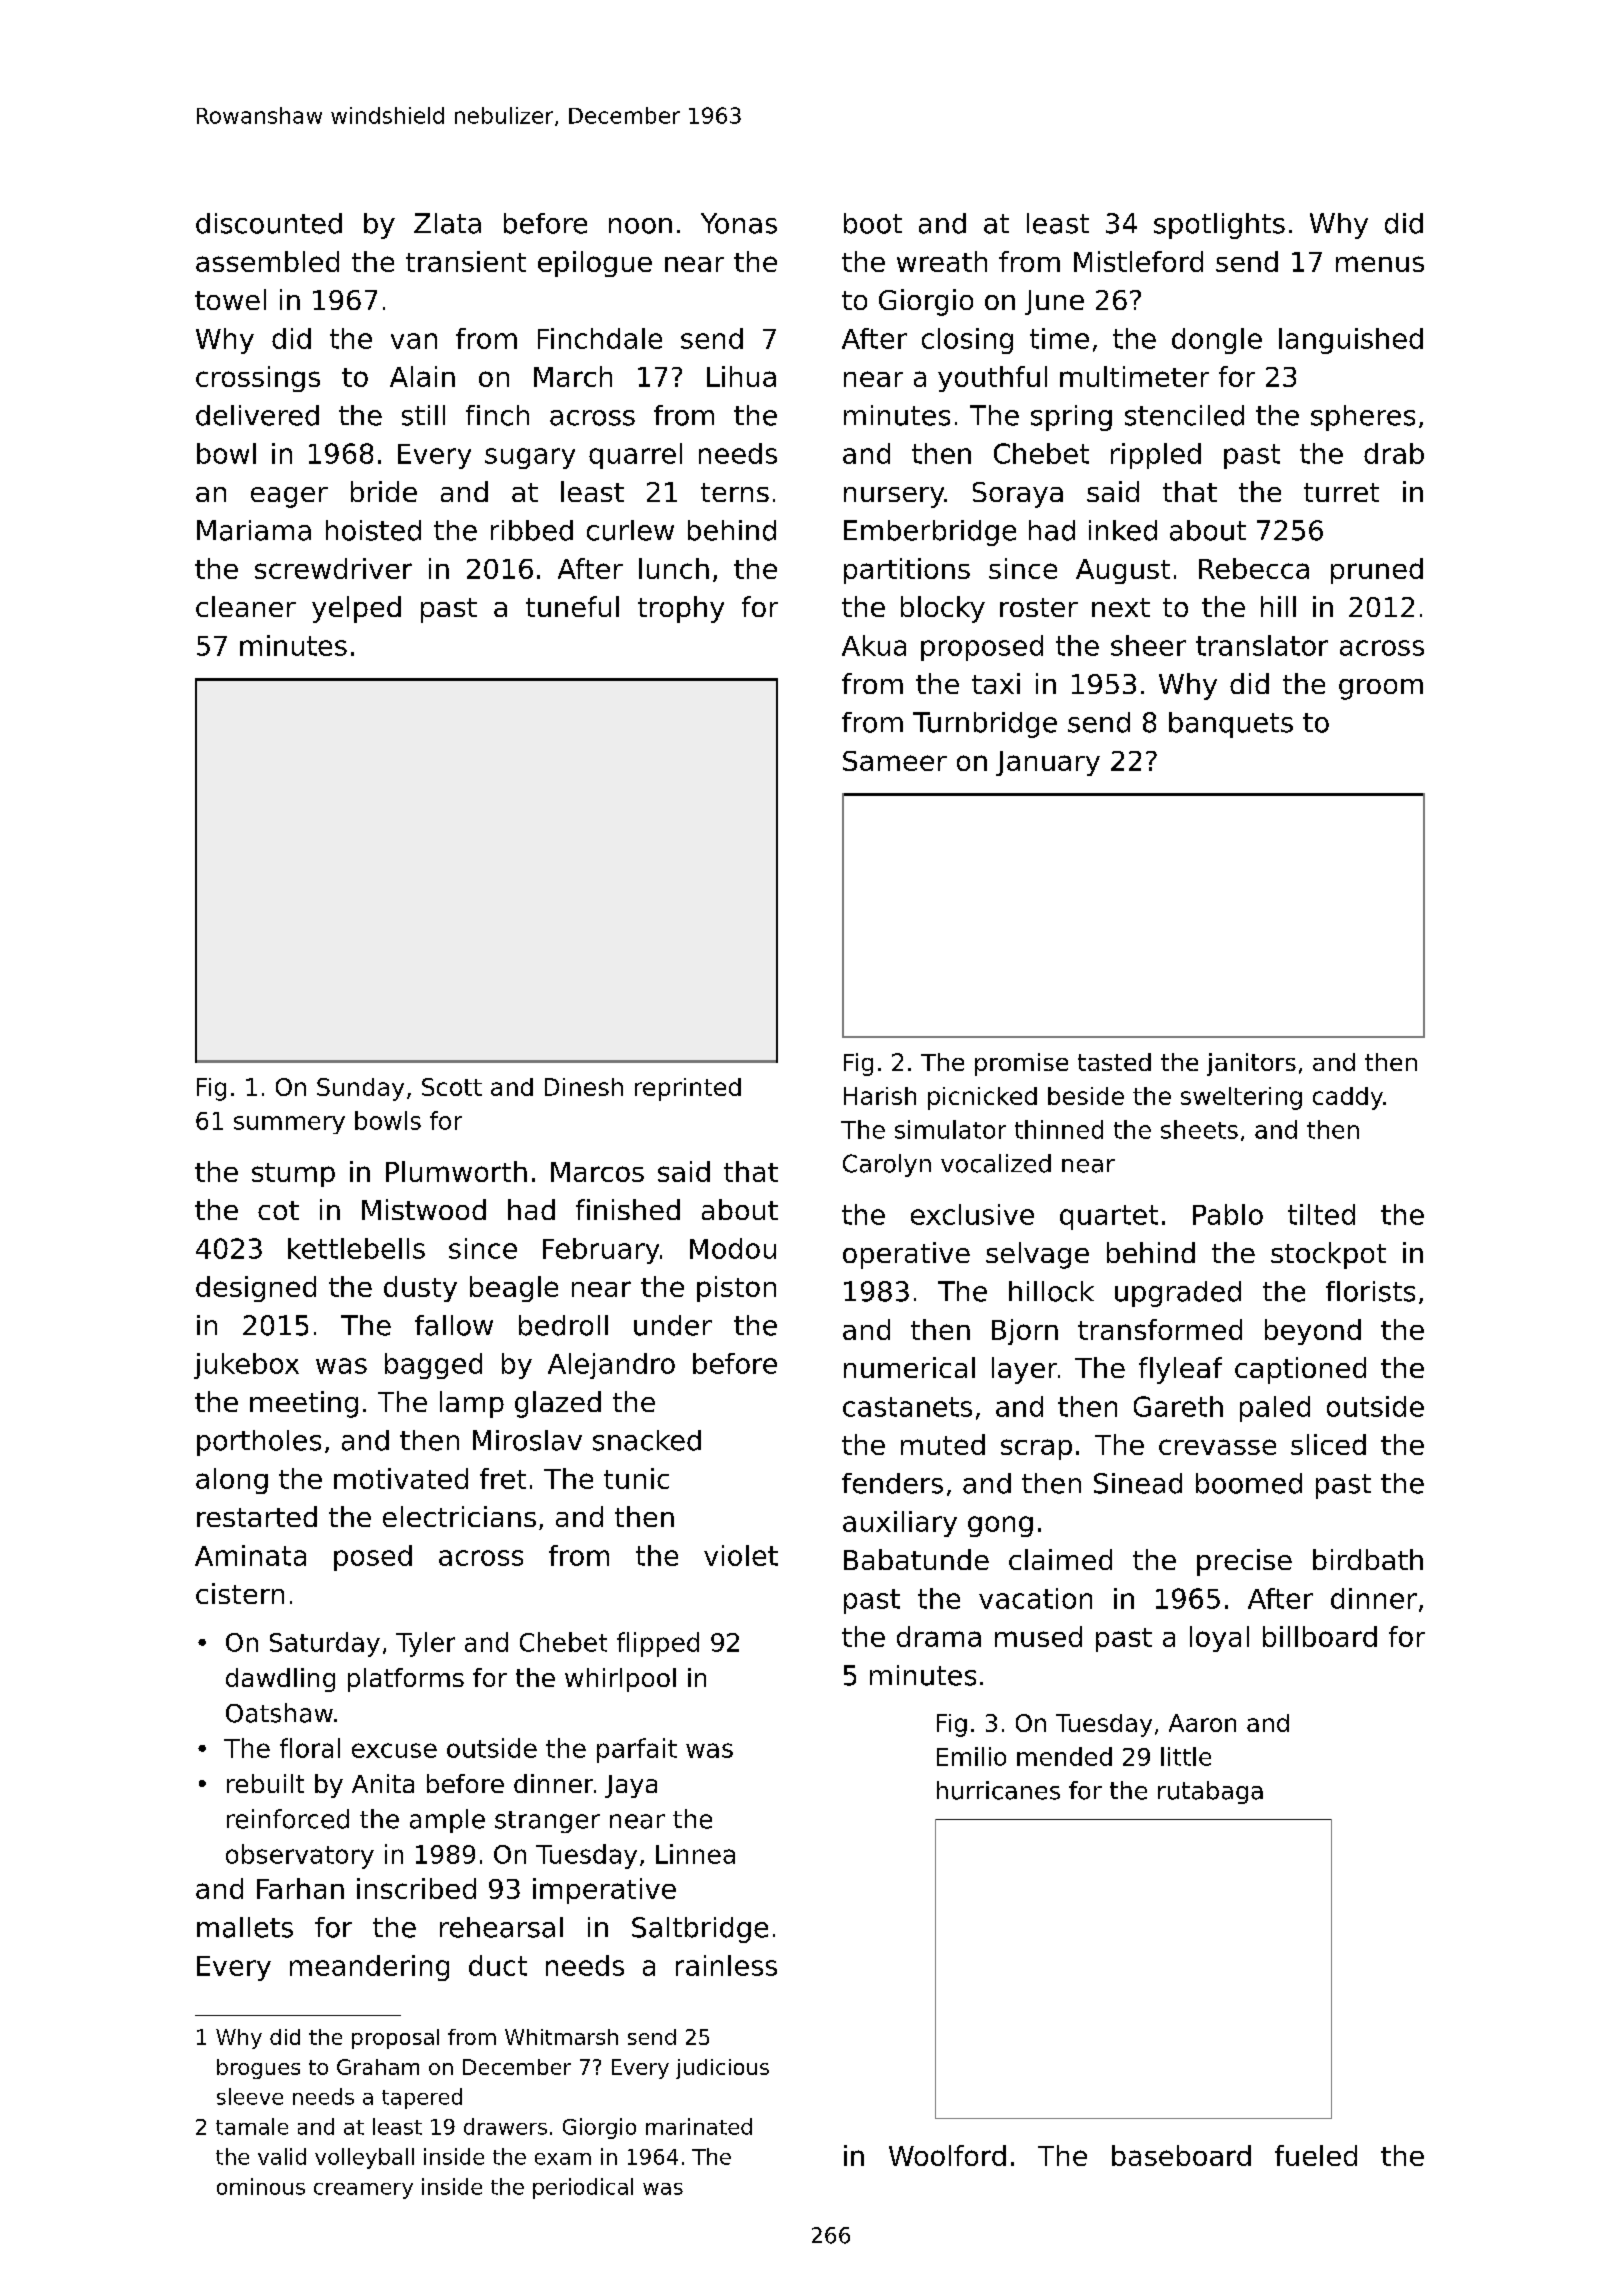 This image has width=1620, height=2292. What do you see at coordinates (505, 2126) in the image?
I see `drawers` at bounding box center [505, 2126].
